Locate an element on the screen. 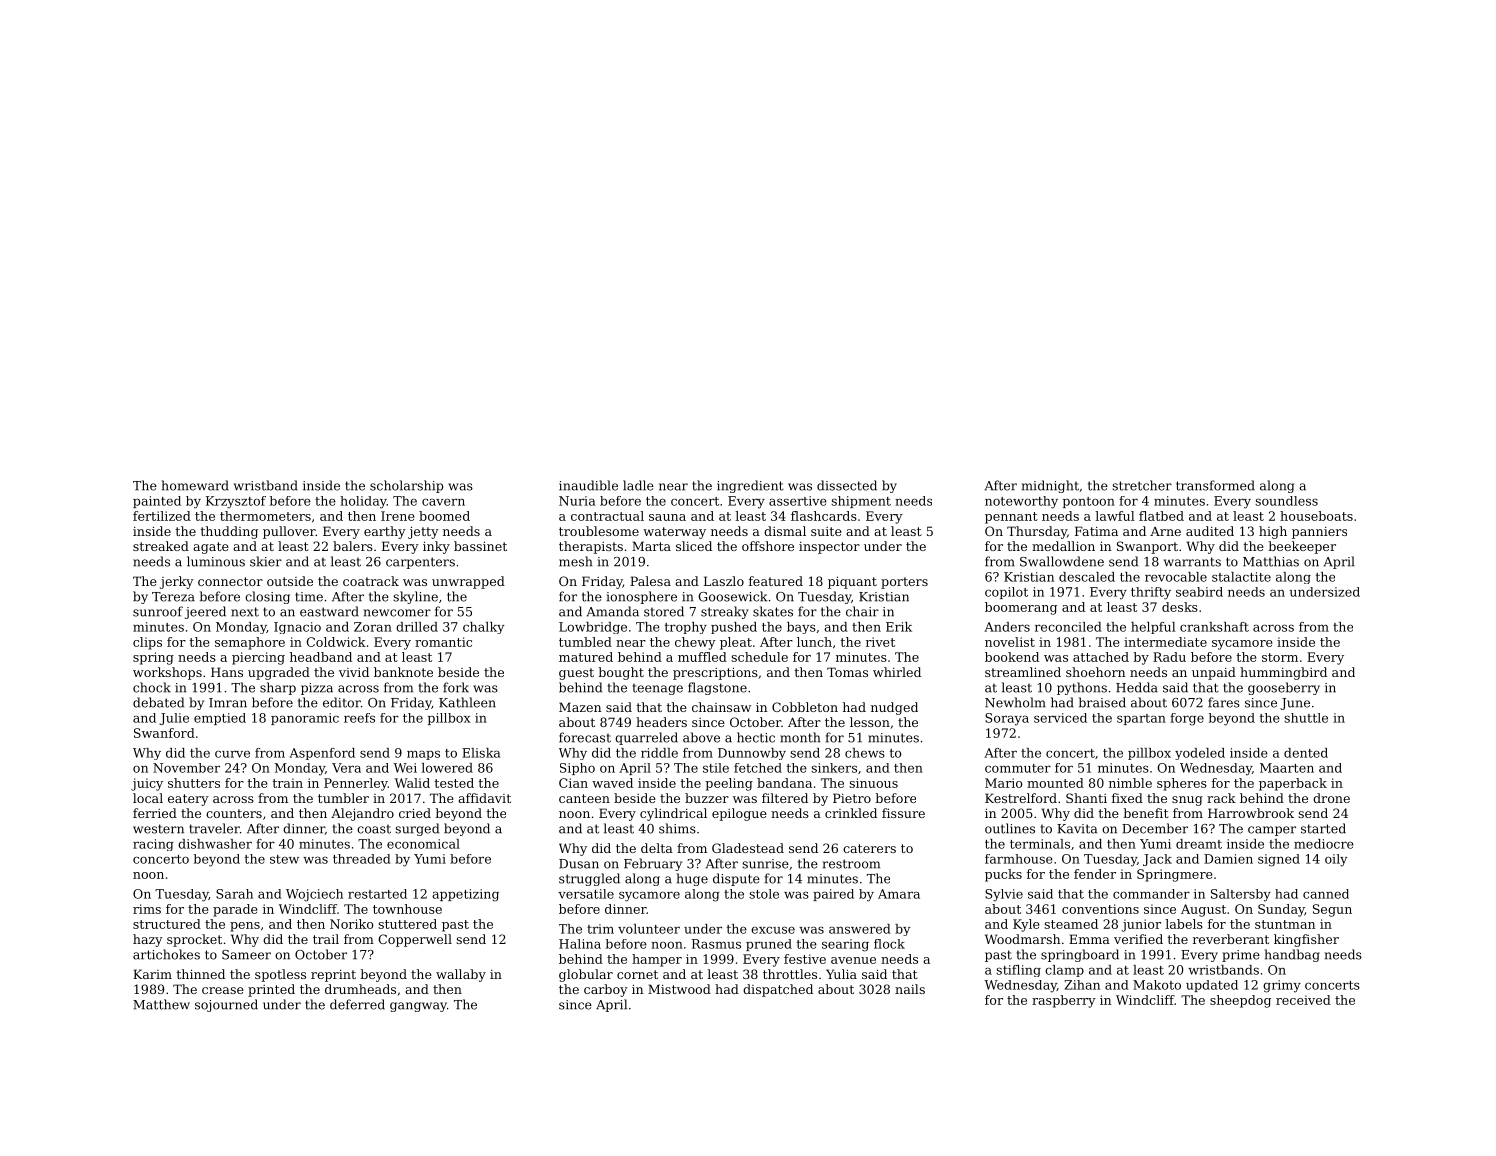 This screenshot has height=1156, width=1496. drumheads is located at coordinates (360, 989).
